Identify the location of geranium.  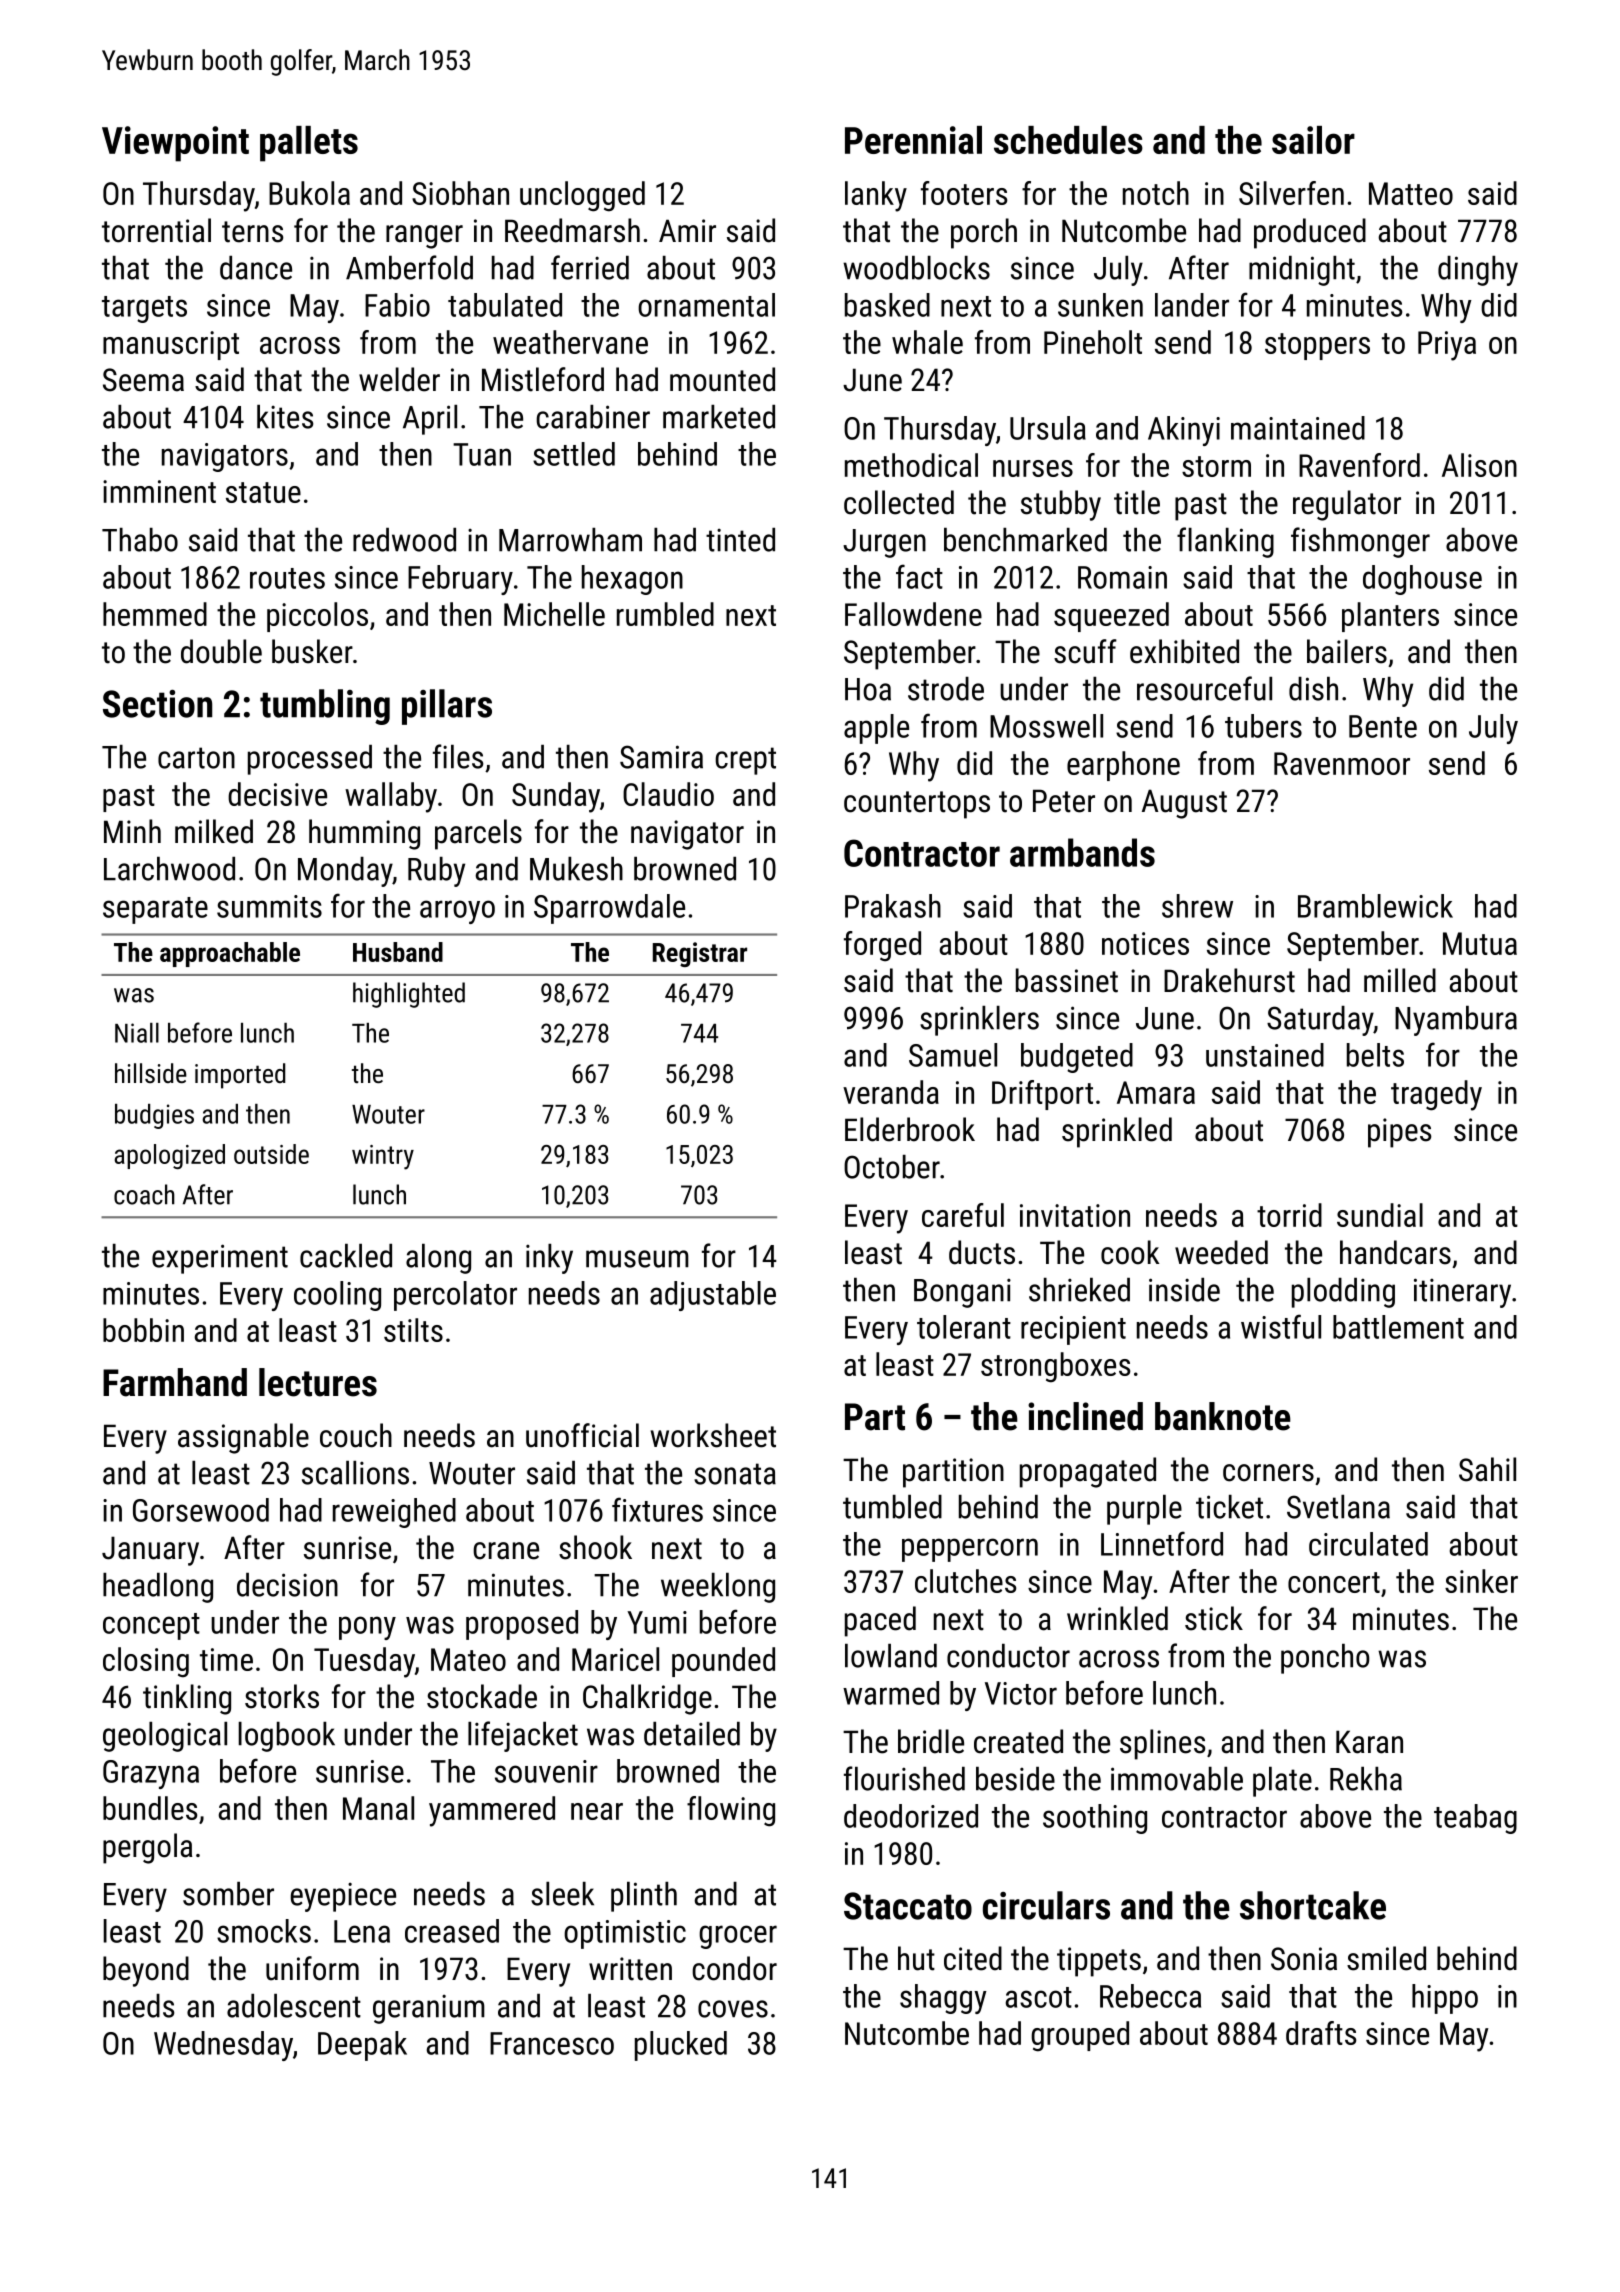
(429, 2009).
